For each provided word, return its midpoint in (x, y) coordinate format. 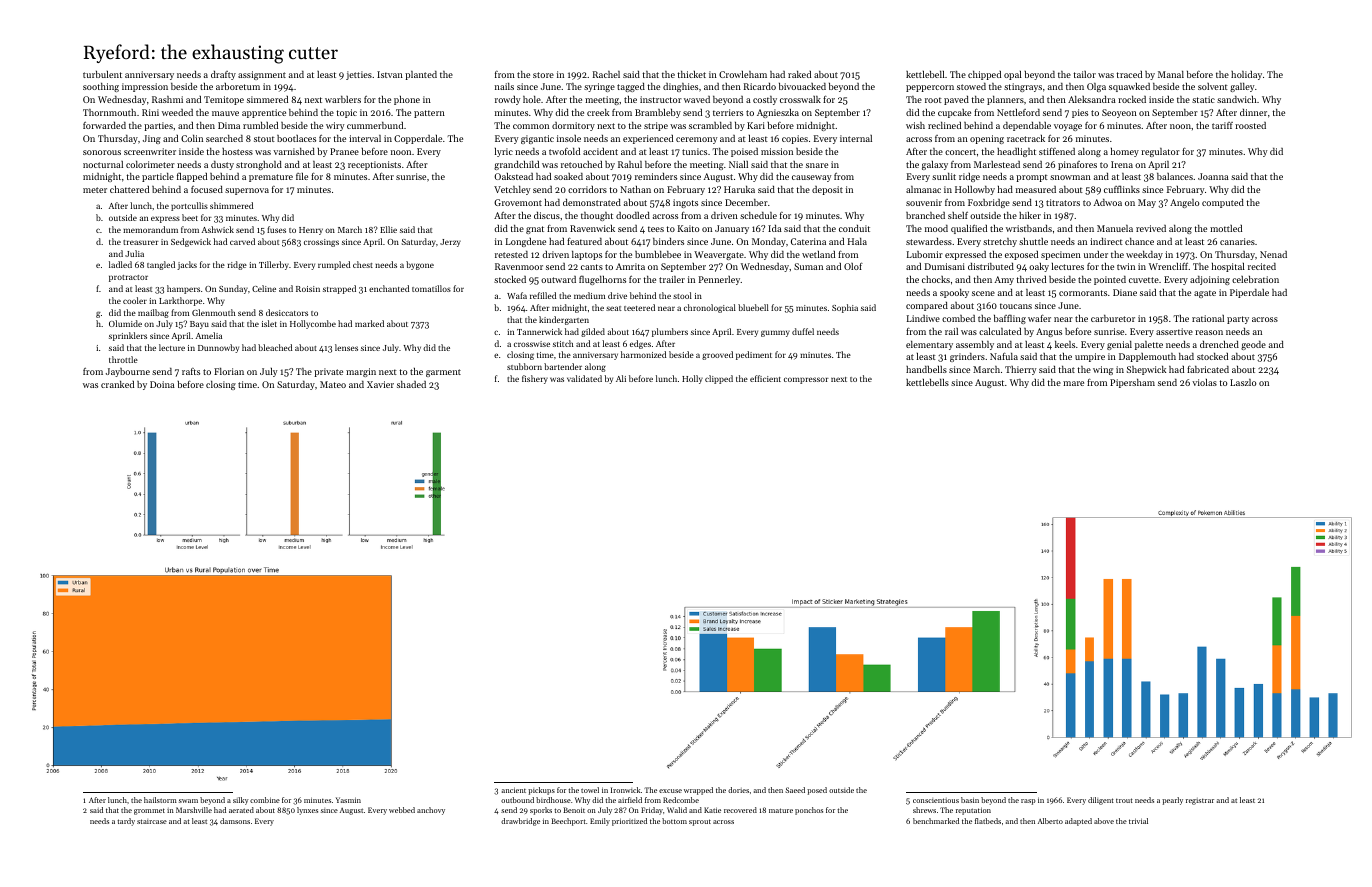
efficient (765, 378)
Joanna (1213, 176)
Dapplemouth (1147, 357)
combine (265, 800)
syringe (599, 87)
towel (590, 790)
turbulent (102, 74)
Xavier (380, 384)
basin (970, 800)
